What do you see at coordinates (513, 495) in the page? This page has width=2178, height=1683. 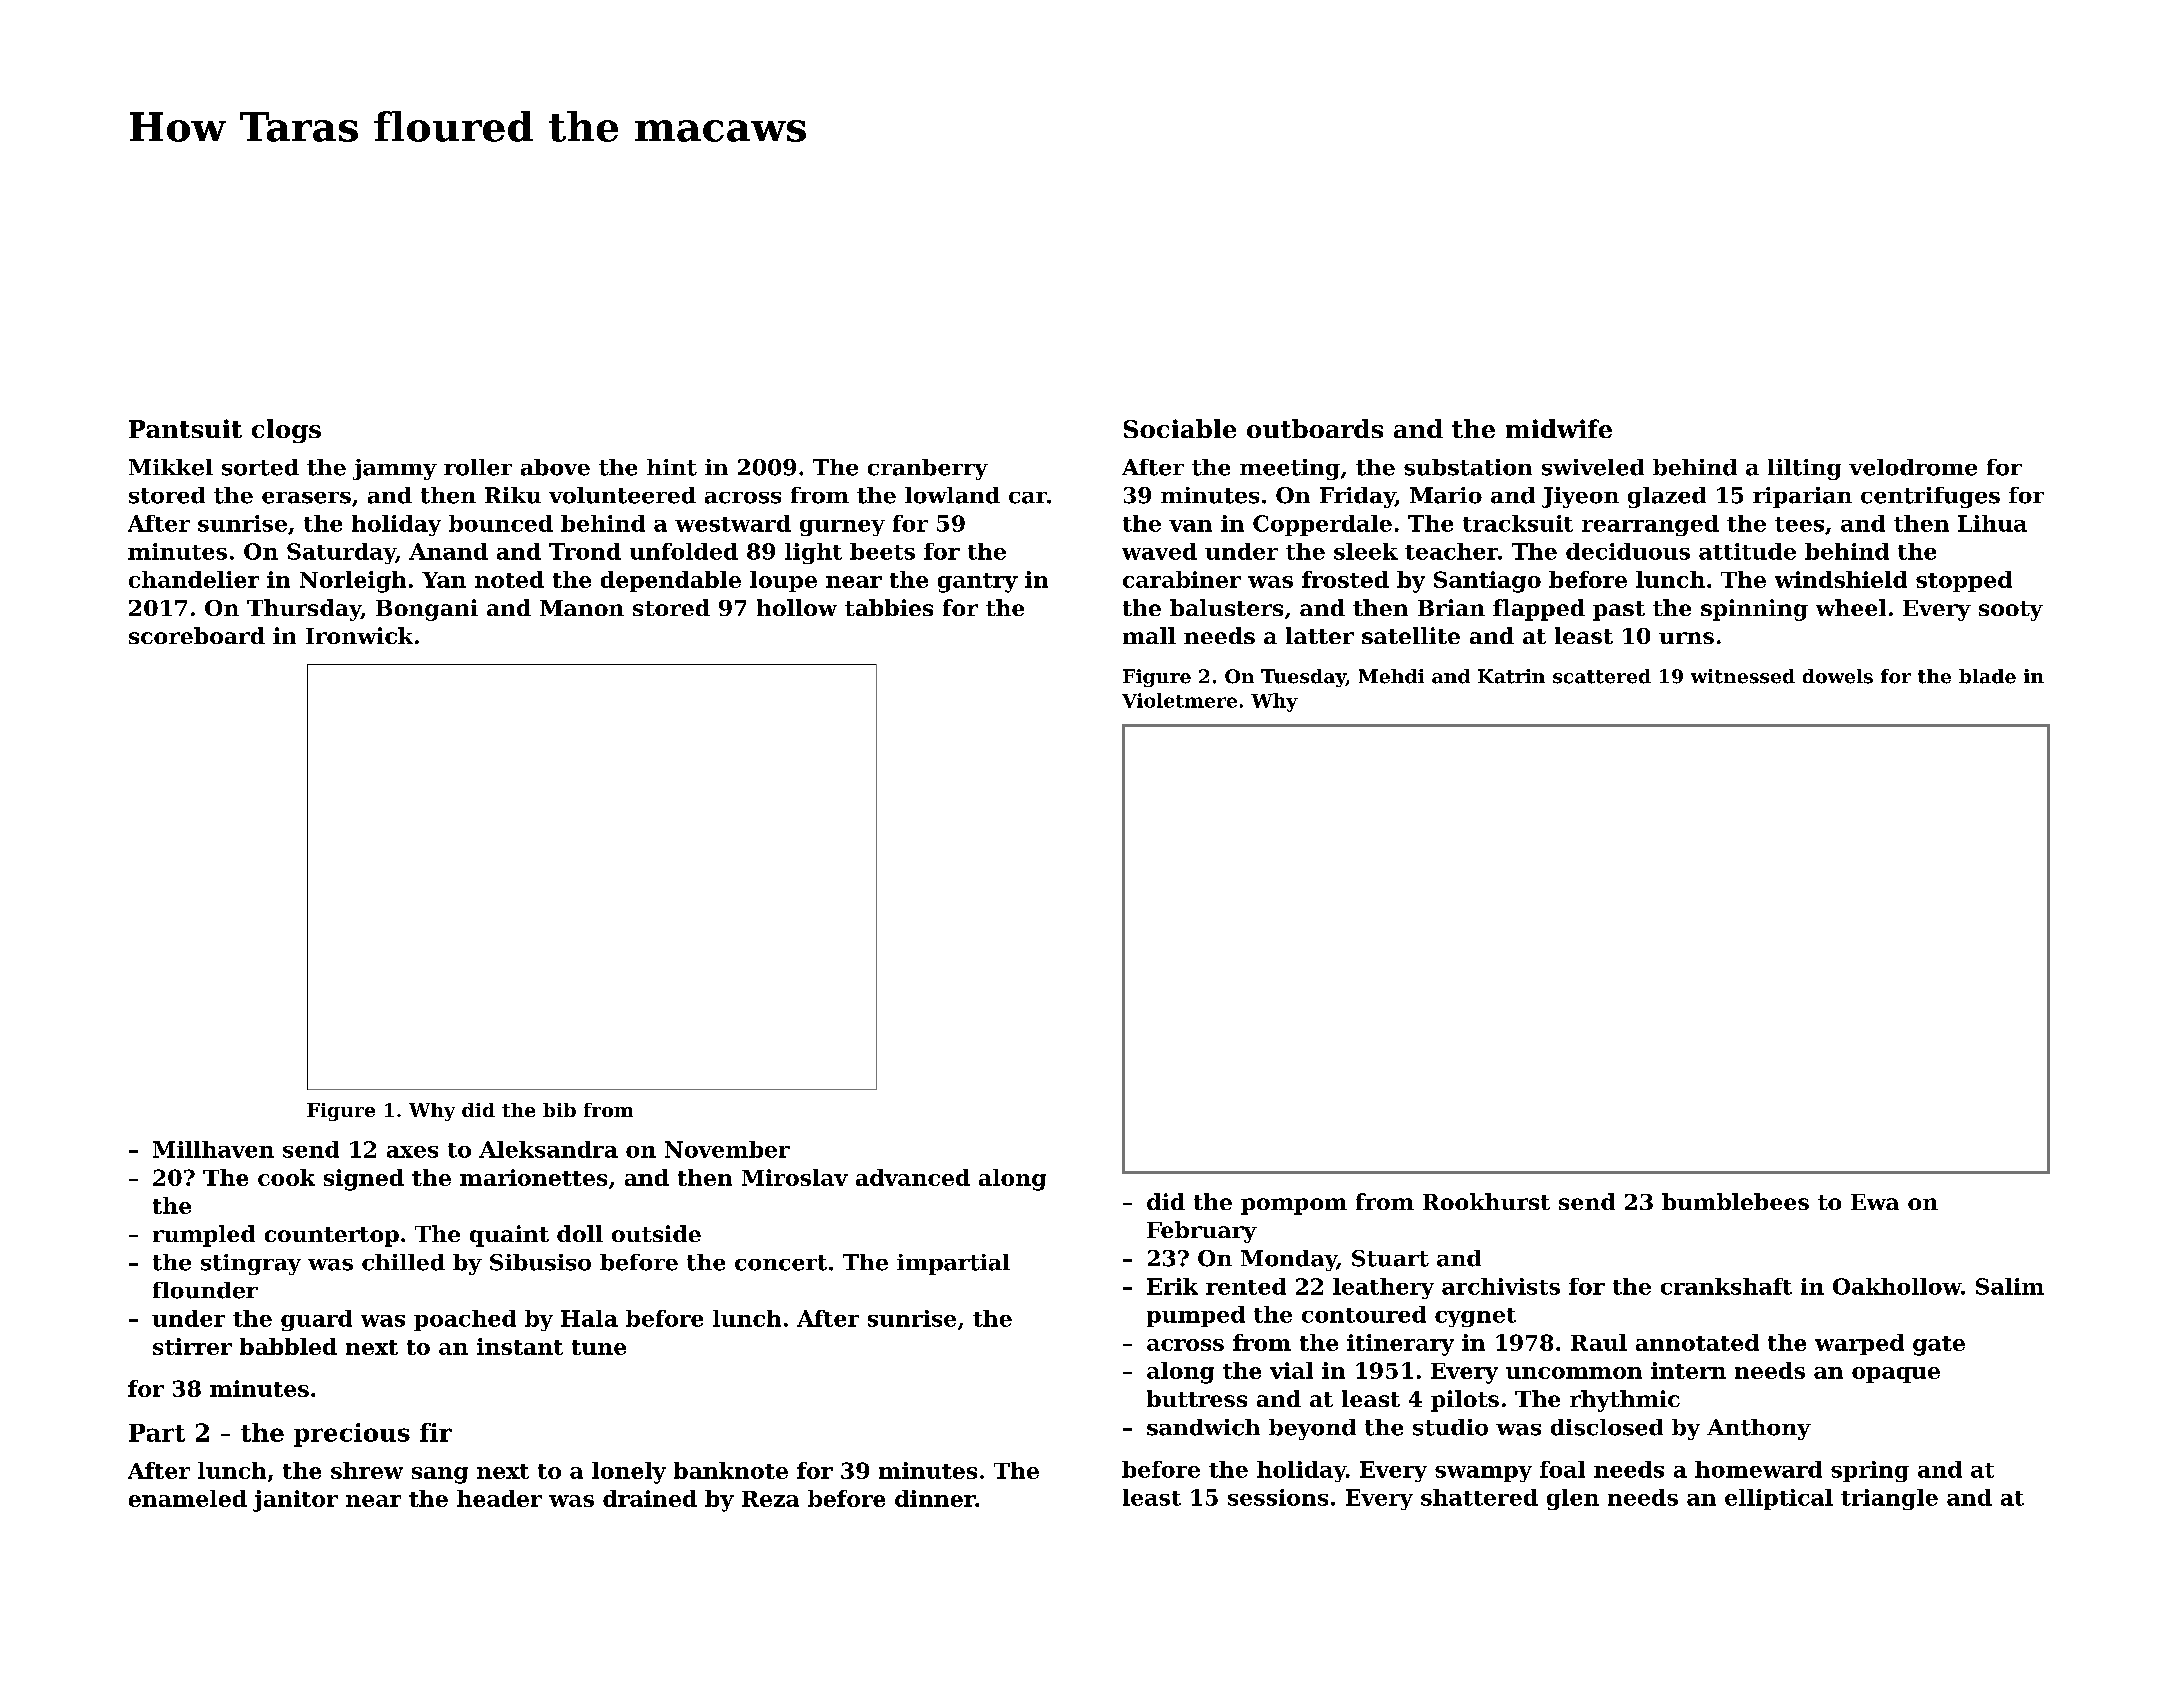 I see `Riku` at bounding box center [513, 495].
